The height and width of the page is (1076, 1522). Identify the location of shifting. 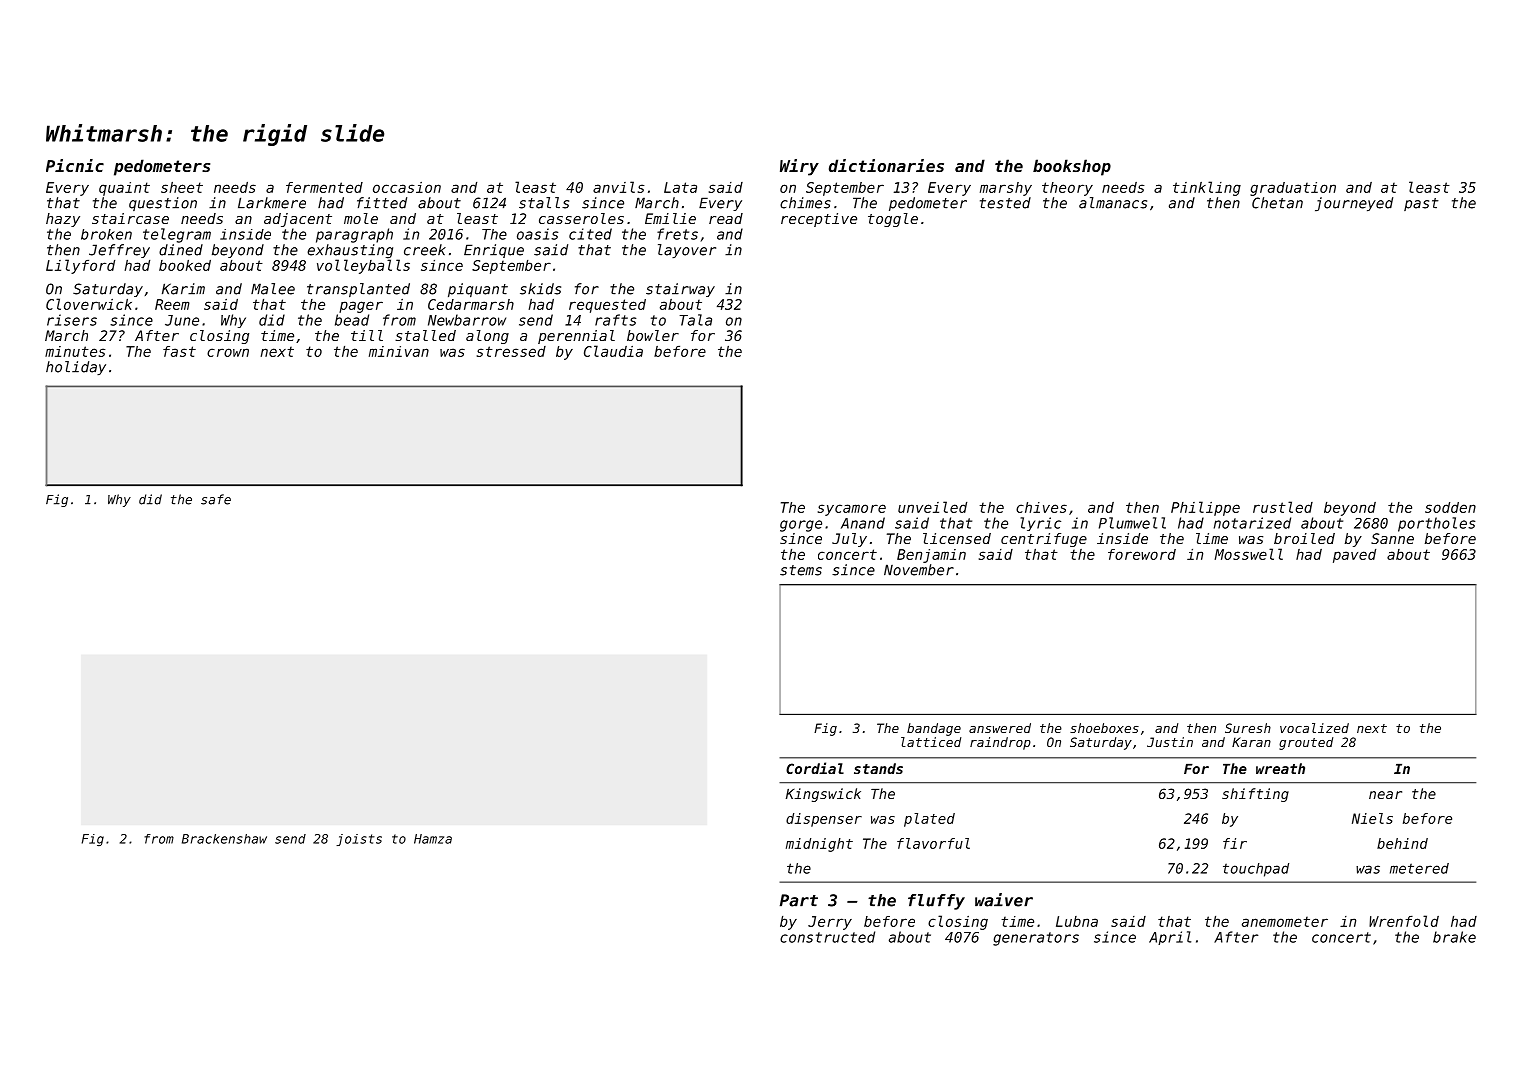
(1255, 795).
